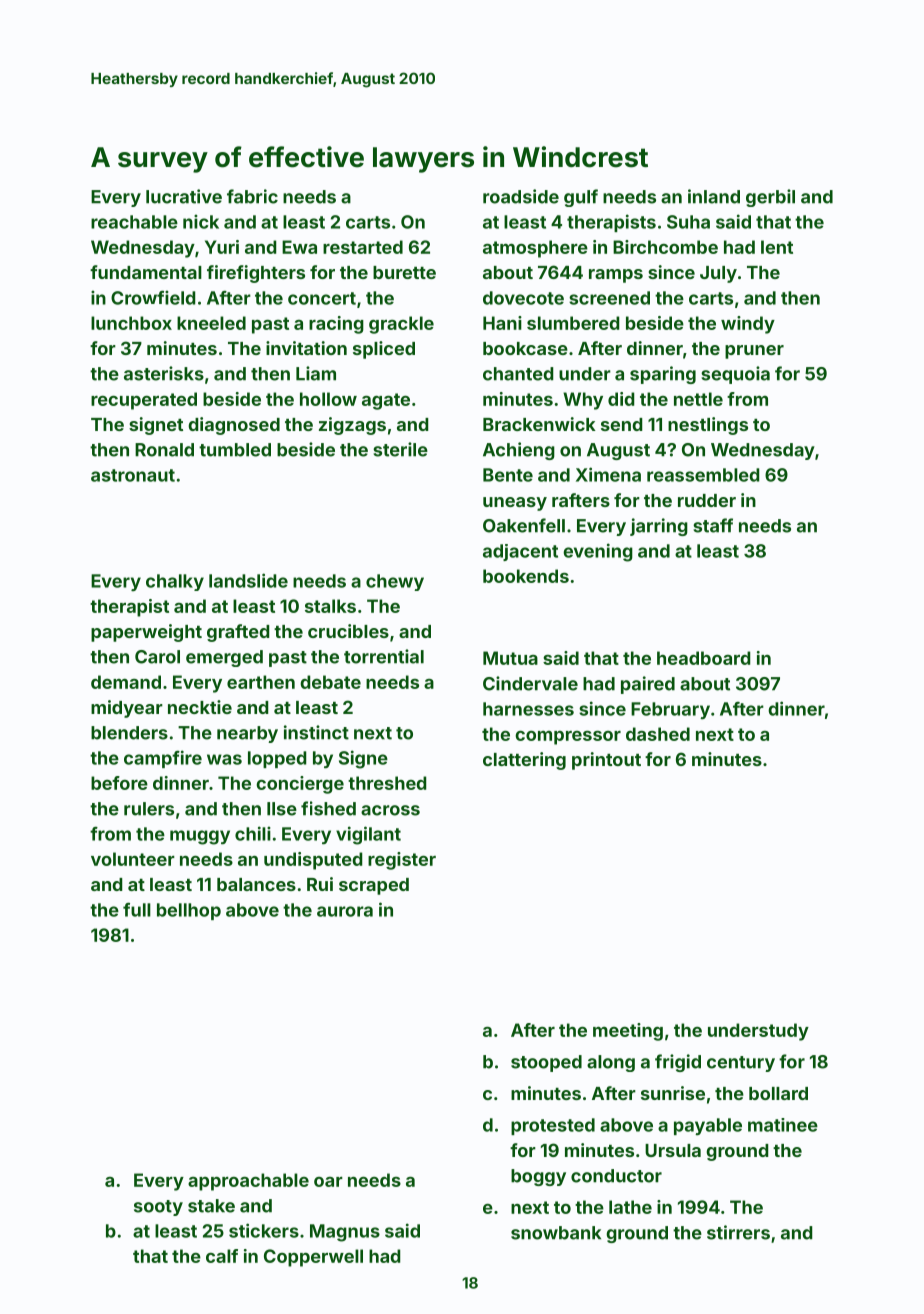  Describe the element at coordinates (670, 711) in the document. I see `February` at that location.
